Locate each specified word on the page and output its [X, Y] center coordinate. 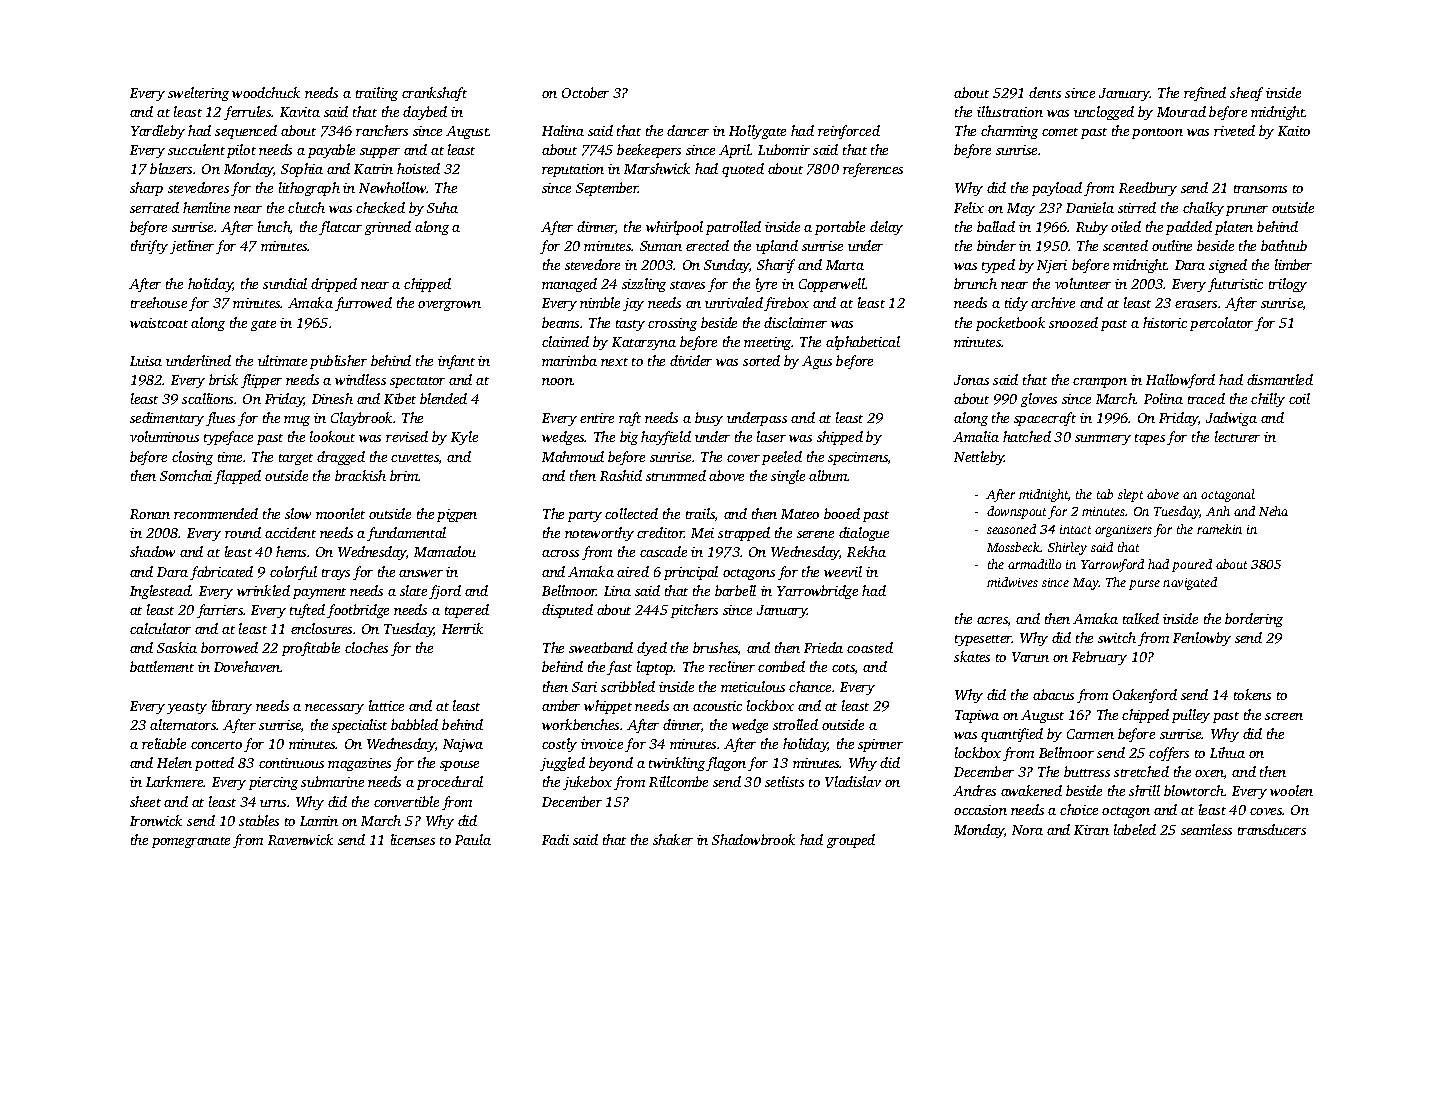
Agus [817, 362]
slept [1130, 495]
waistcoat [159, 323]
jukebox [587, 783]
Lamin [319, 821]
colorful [293, 573]
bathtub [1284, 245]
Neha [1273, 511]
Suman [661, 246]
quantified [1012, 735]
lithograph [309, 189]
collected [631, 513]
